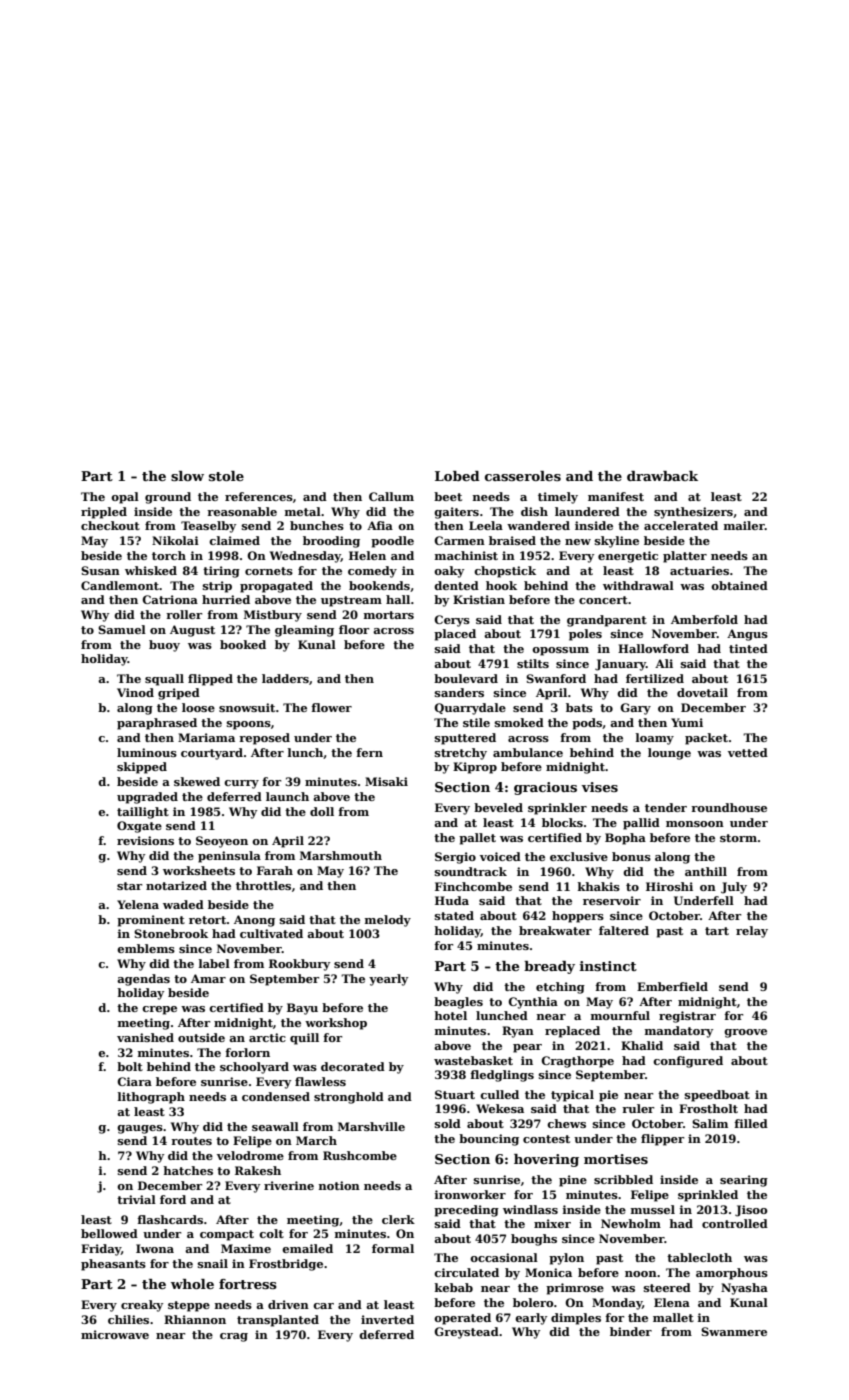 The width and height of the screenshot is (849, 1400). What do you see at coordinates (549, 967) in the screenshot?
I see `bready` at bounding box center [549, 967].
